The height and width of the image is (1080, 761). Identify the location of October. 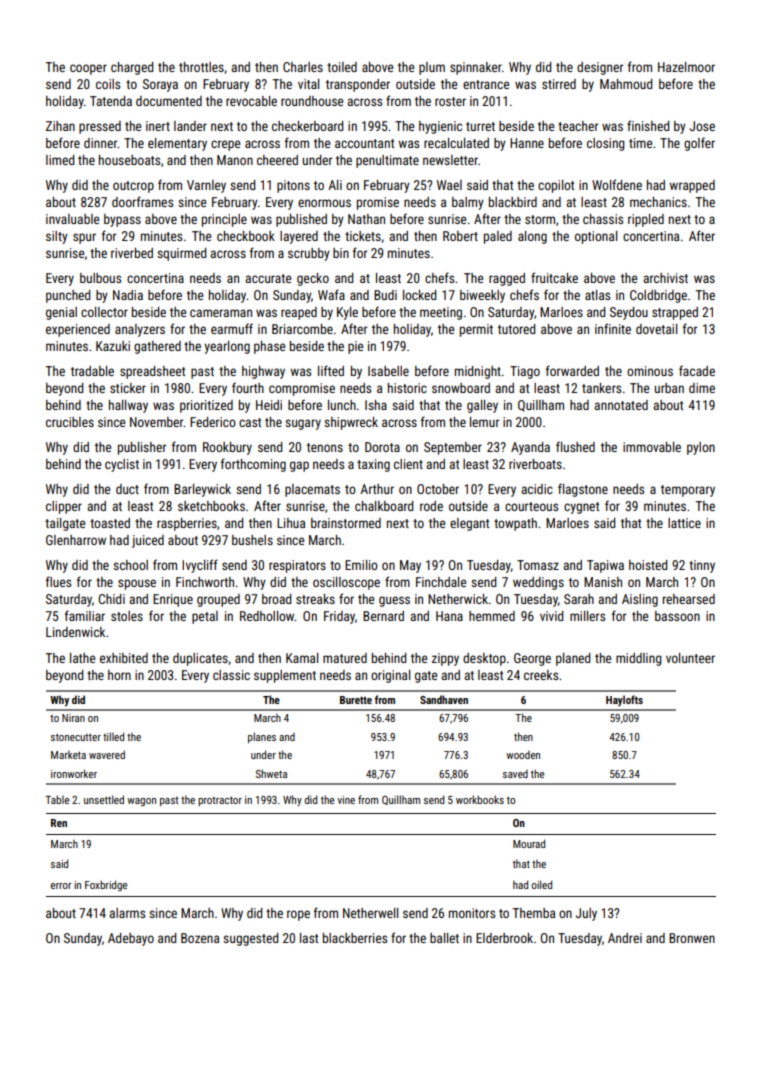
(438, 489).
